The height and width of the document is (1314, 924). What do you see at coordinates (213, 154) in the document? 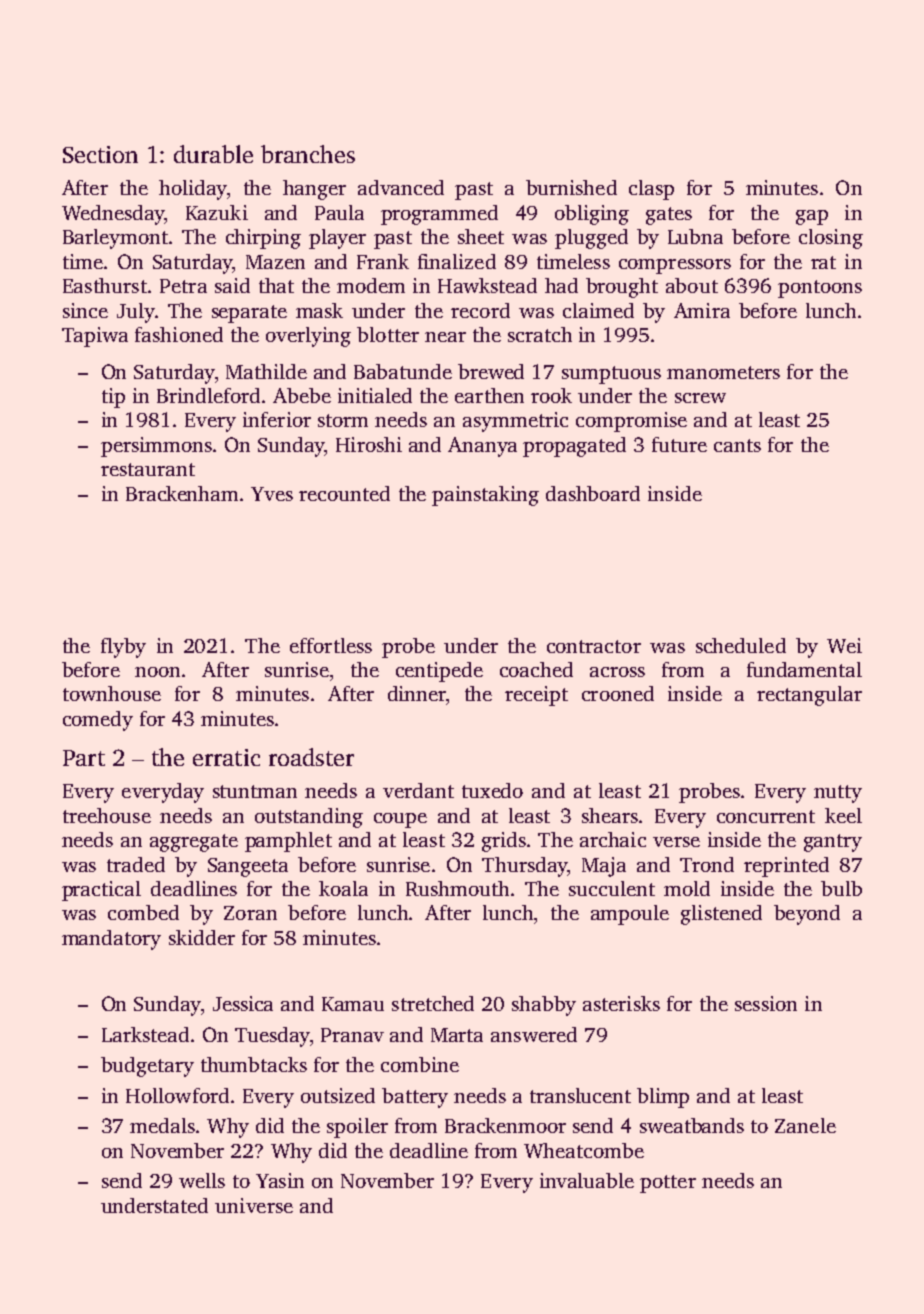
I see `durable` at bounding box center [213, 154].
